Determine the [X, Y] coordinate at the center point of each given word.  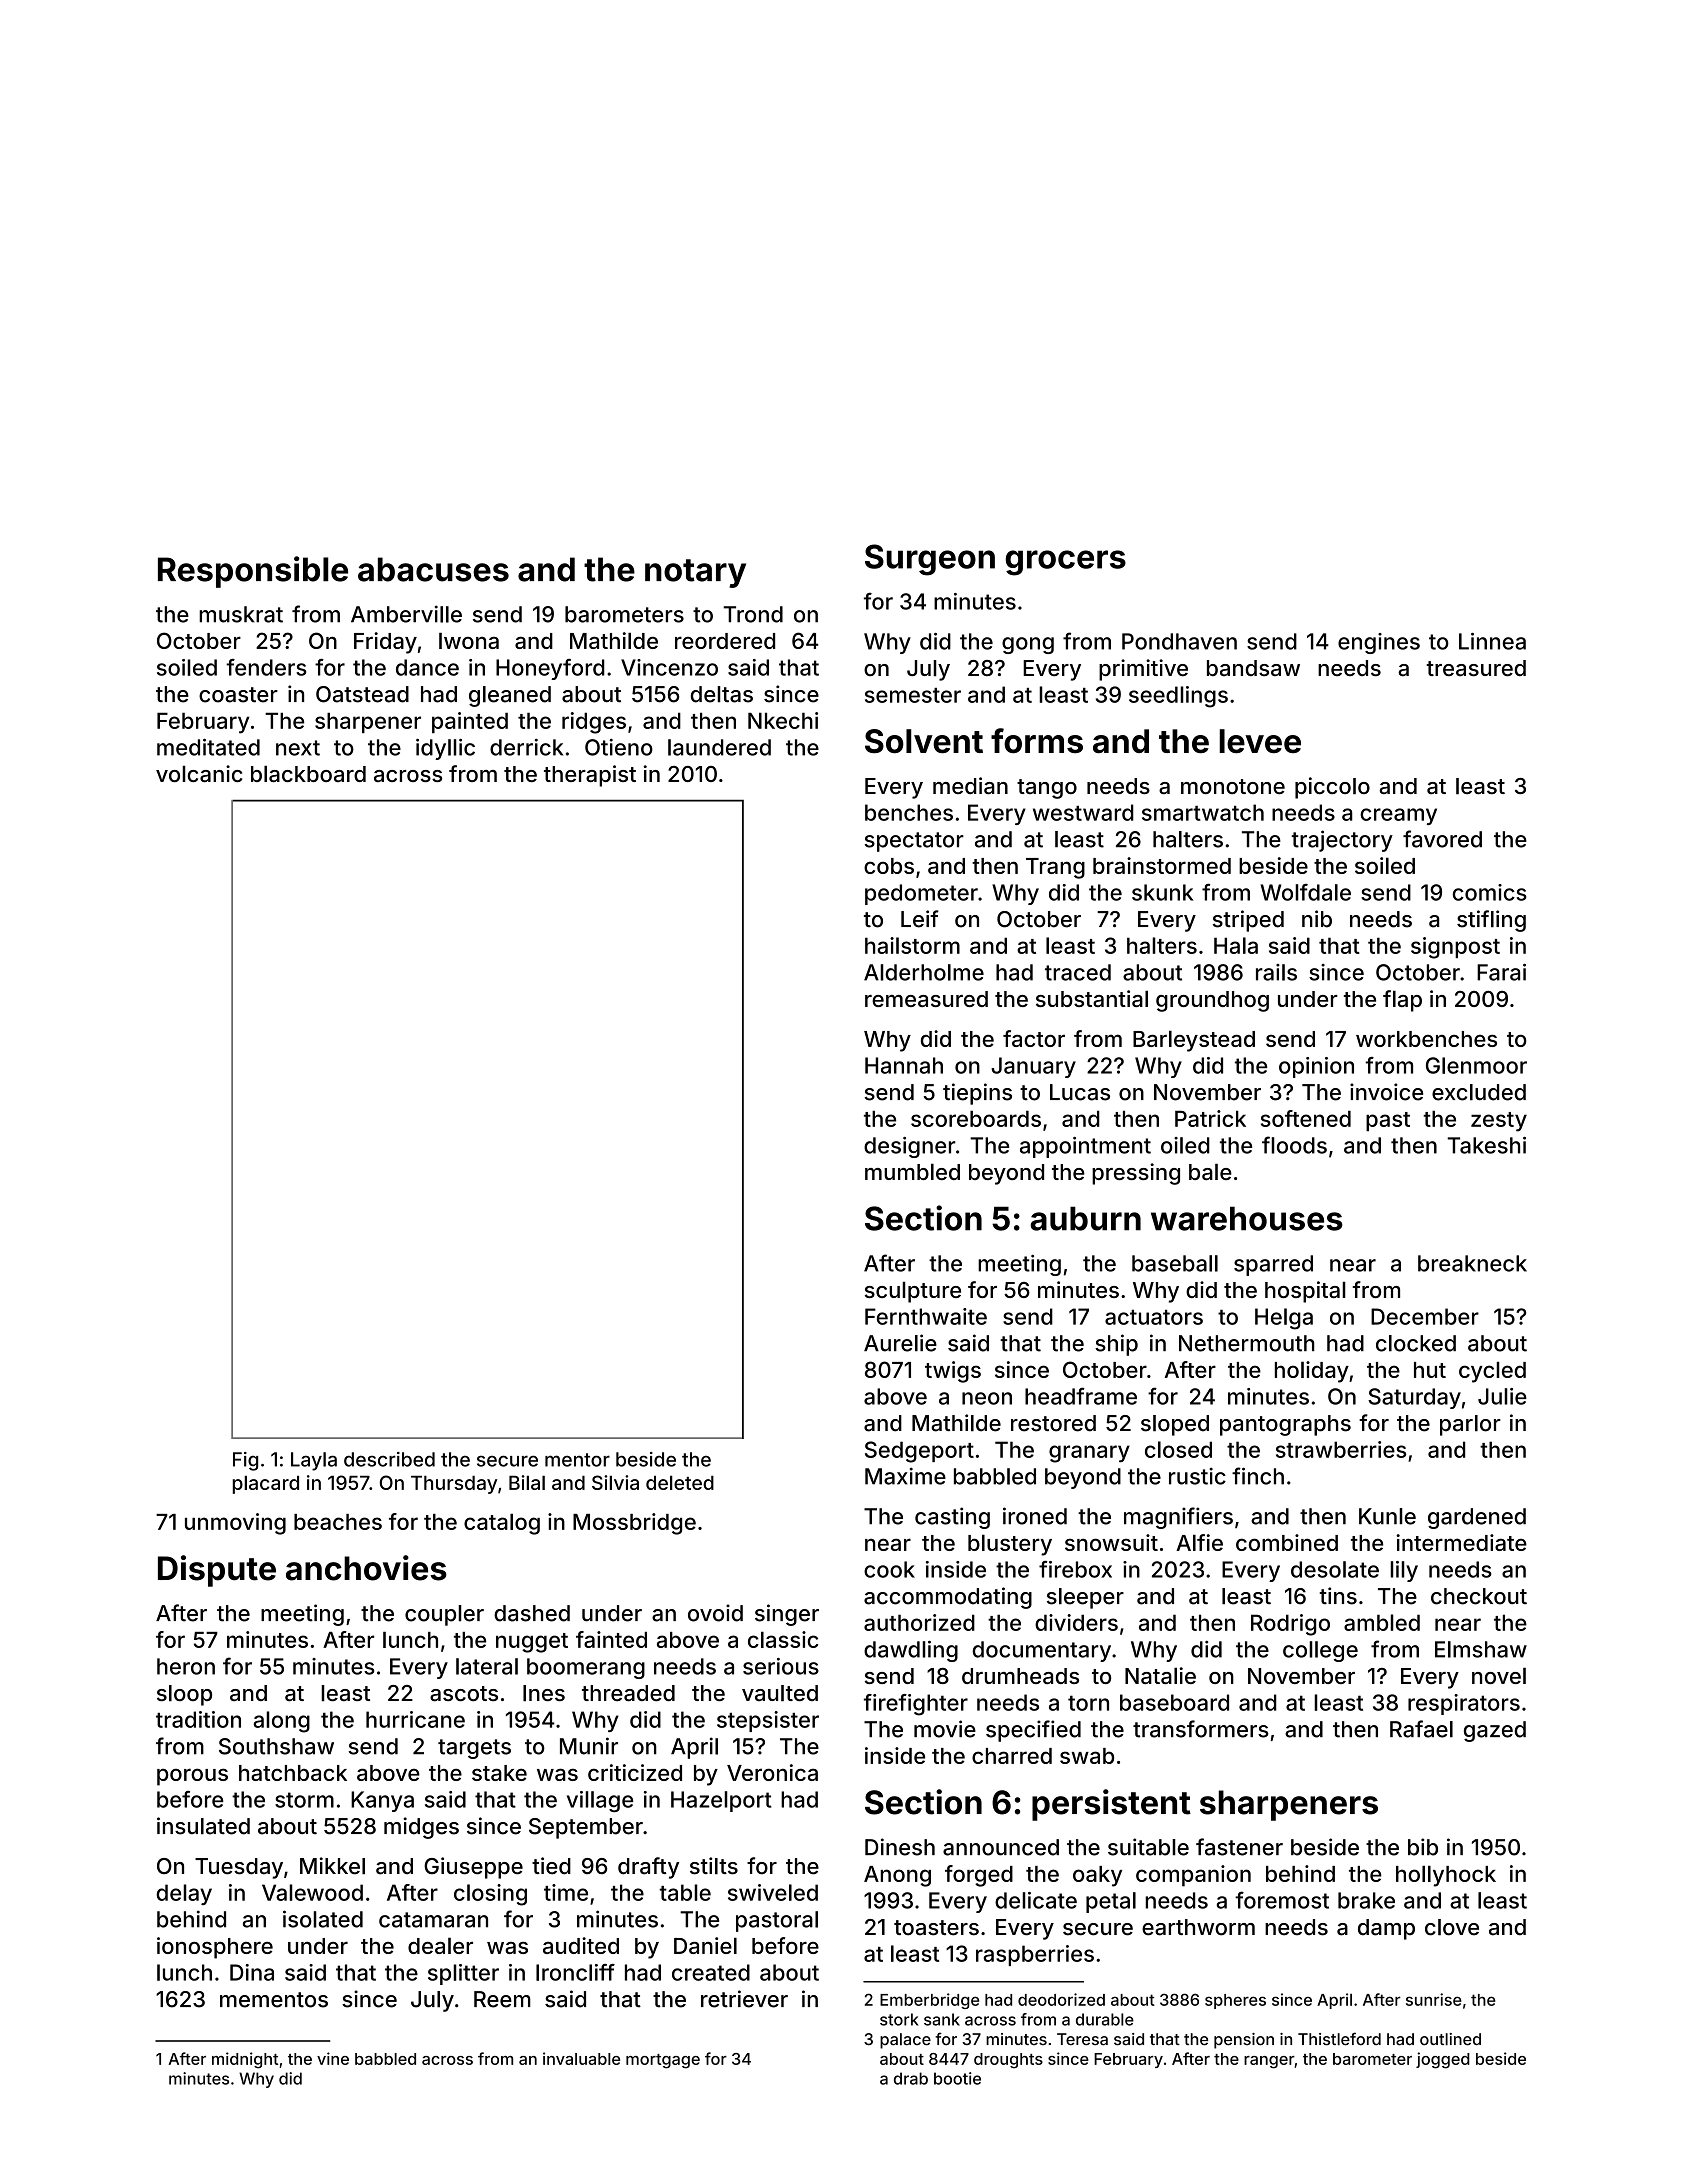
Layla [314, 1461]
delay [184, 1894]
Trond [753, 614]
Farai [1501, 972]
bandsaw [1253, 668]
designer [910, 1147]
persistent [1111, 1805]
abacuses [433, 569]
